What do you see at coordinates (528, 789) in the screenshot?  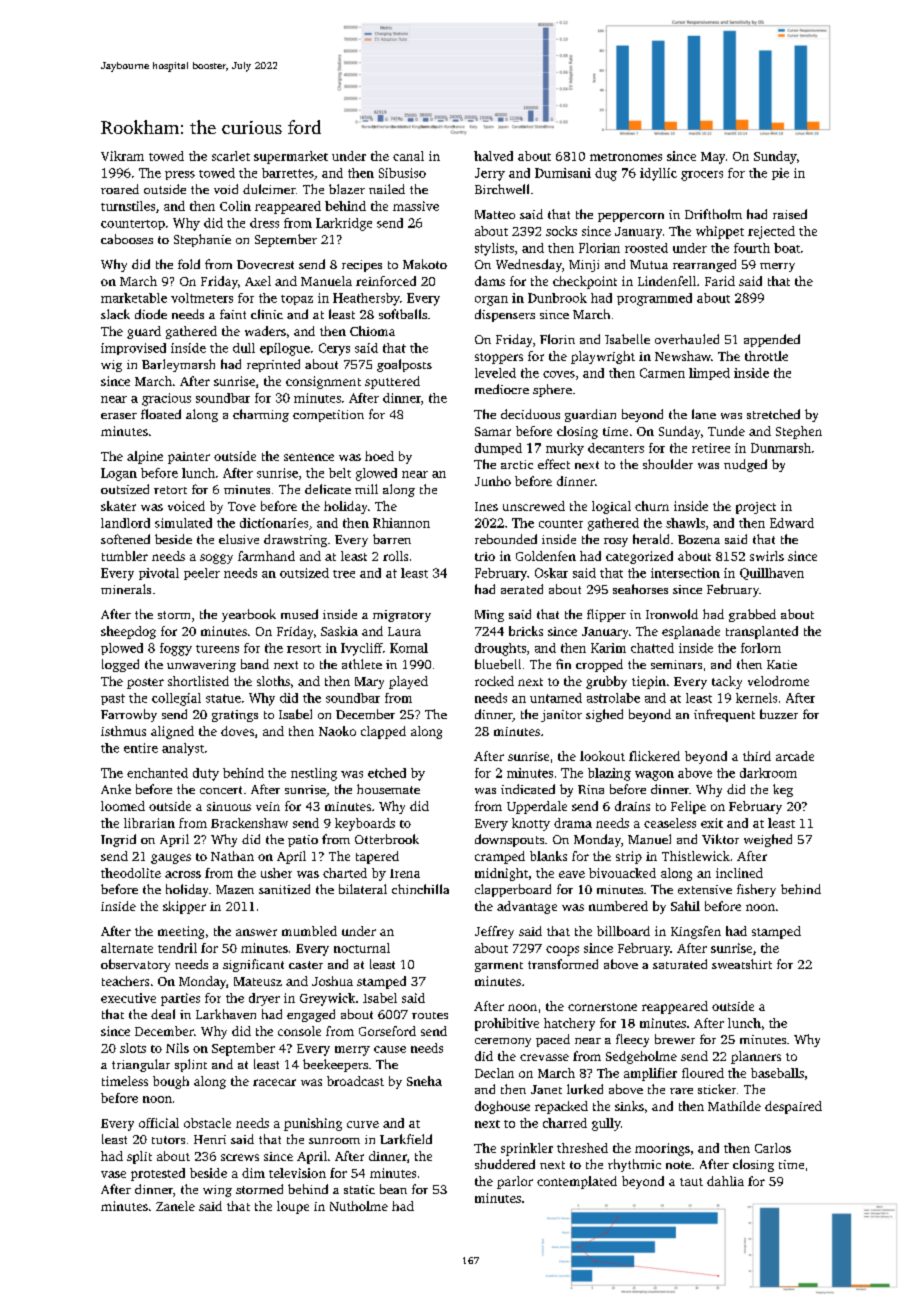 I see `indicated` at bounding box center [528, 789].
